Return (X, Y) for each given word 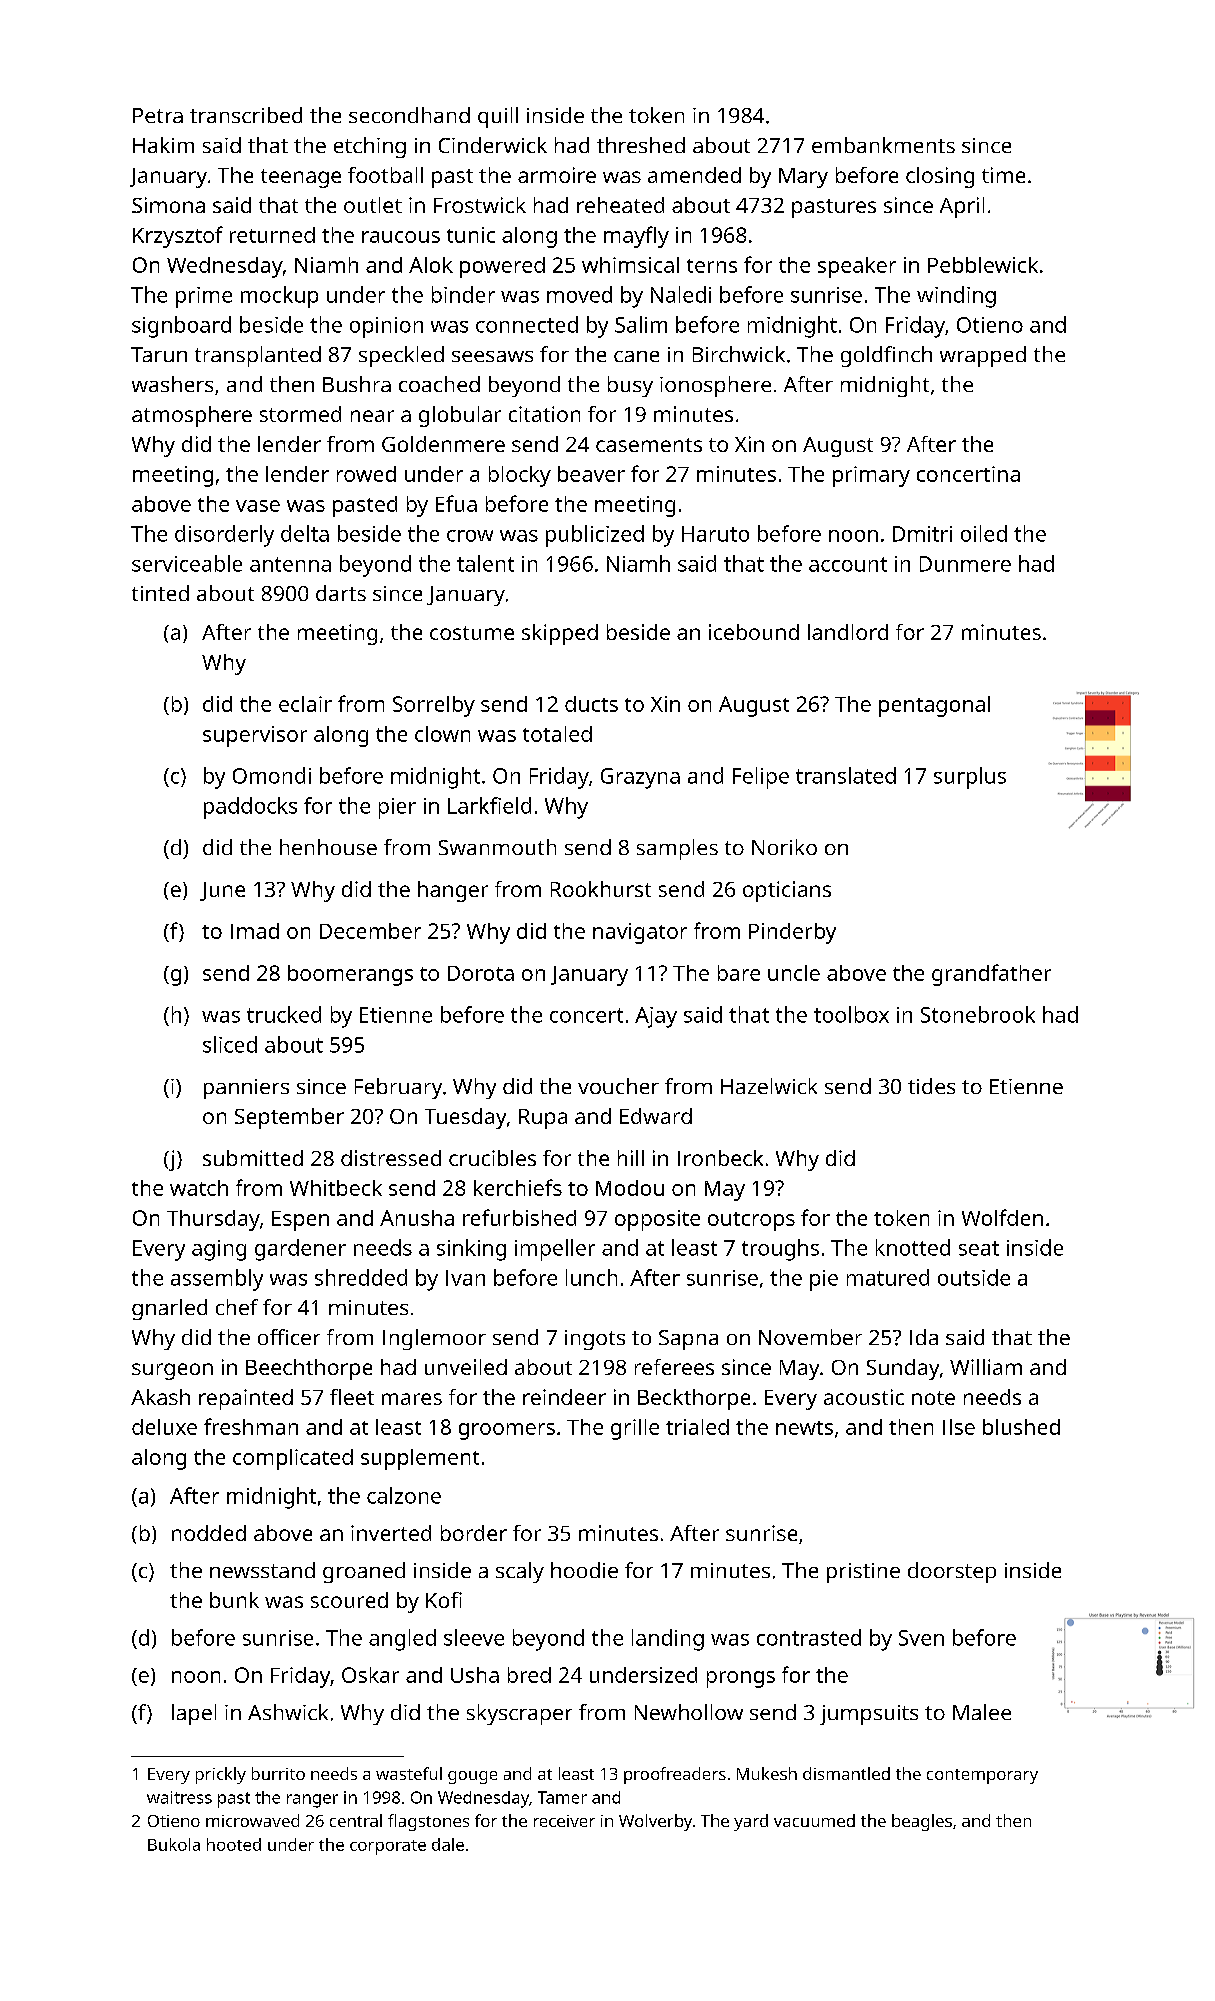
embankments (883, 145)
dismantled (846, 1773)
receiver (564, 1821)
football (385, 175)
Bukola (174, 1844)
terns (712, 266)
